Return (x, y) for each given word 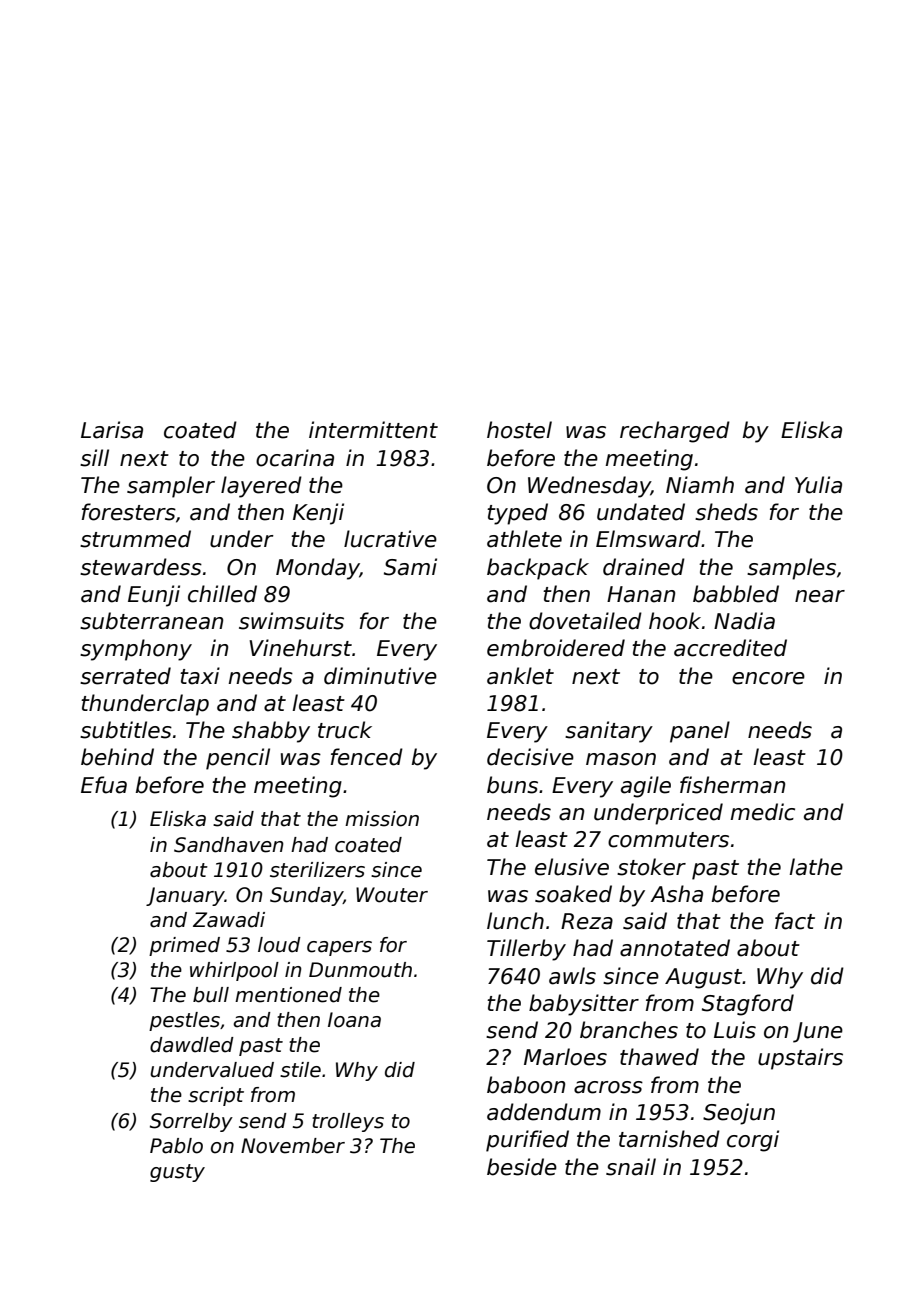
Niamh (700, 485)
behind (117, 757)
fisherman (732, 785)
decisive (530, 757)
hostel (519, 430)
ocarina (295, 458)
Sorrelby (191, 1122)
